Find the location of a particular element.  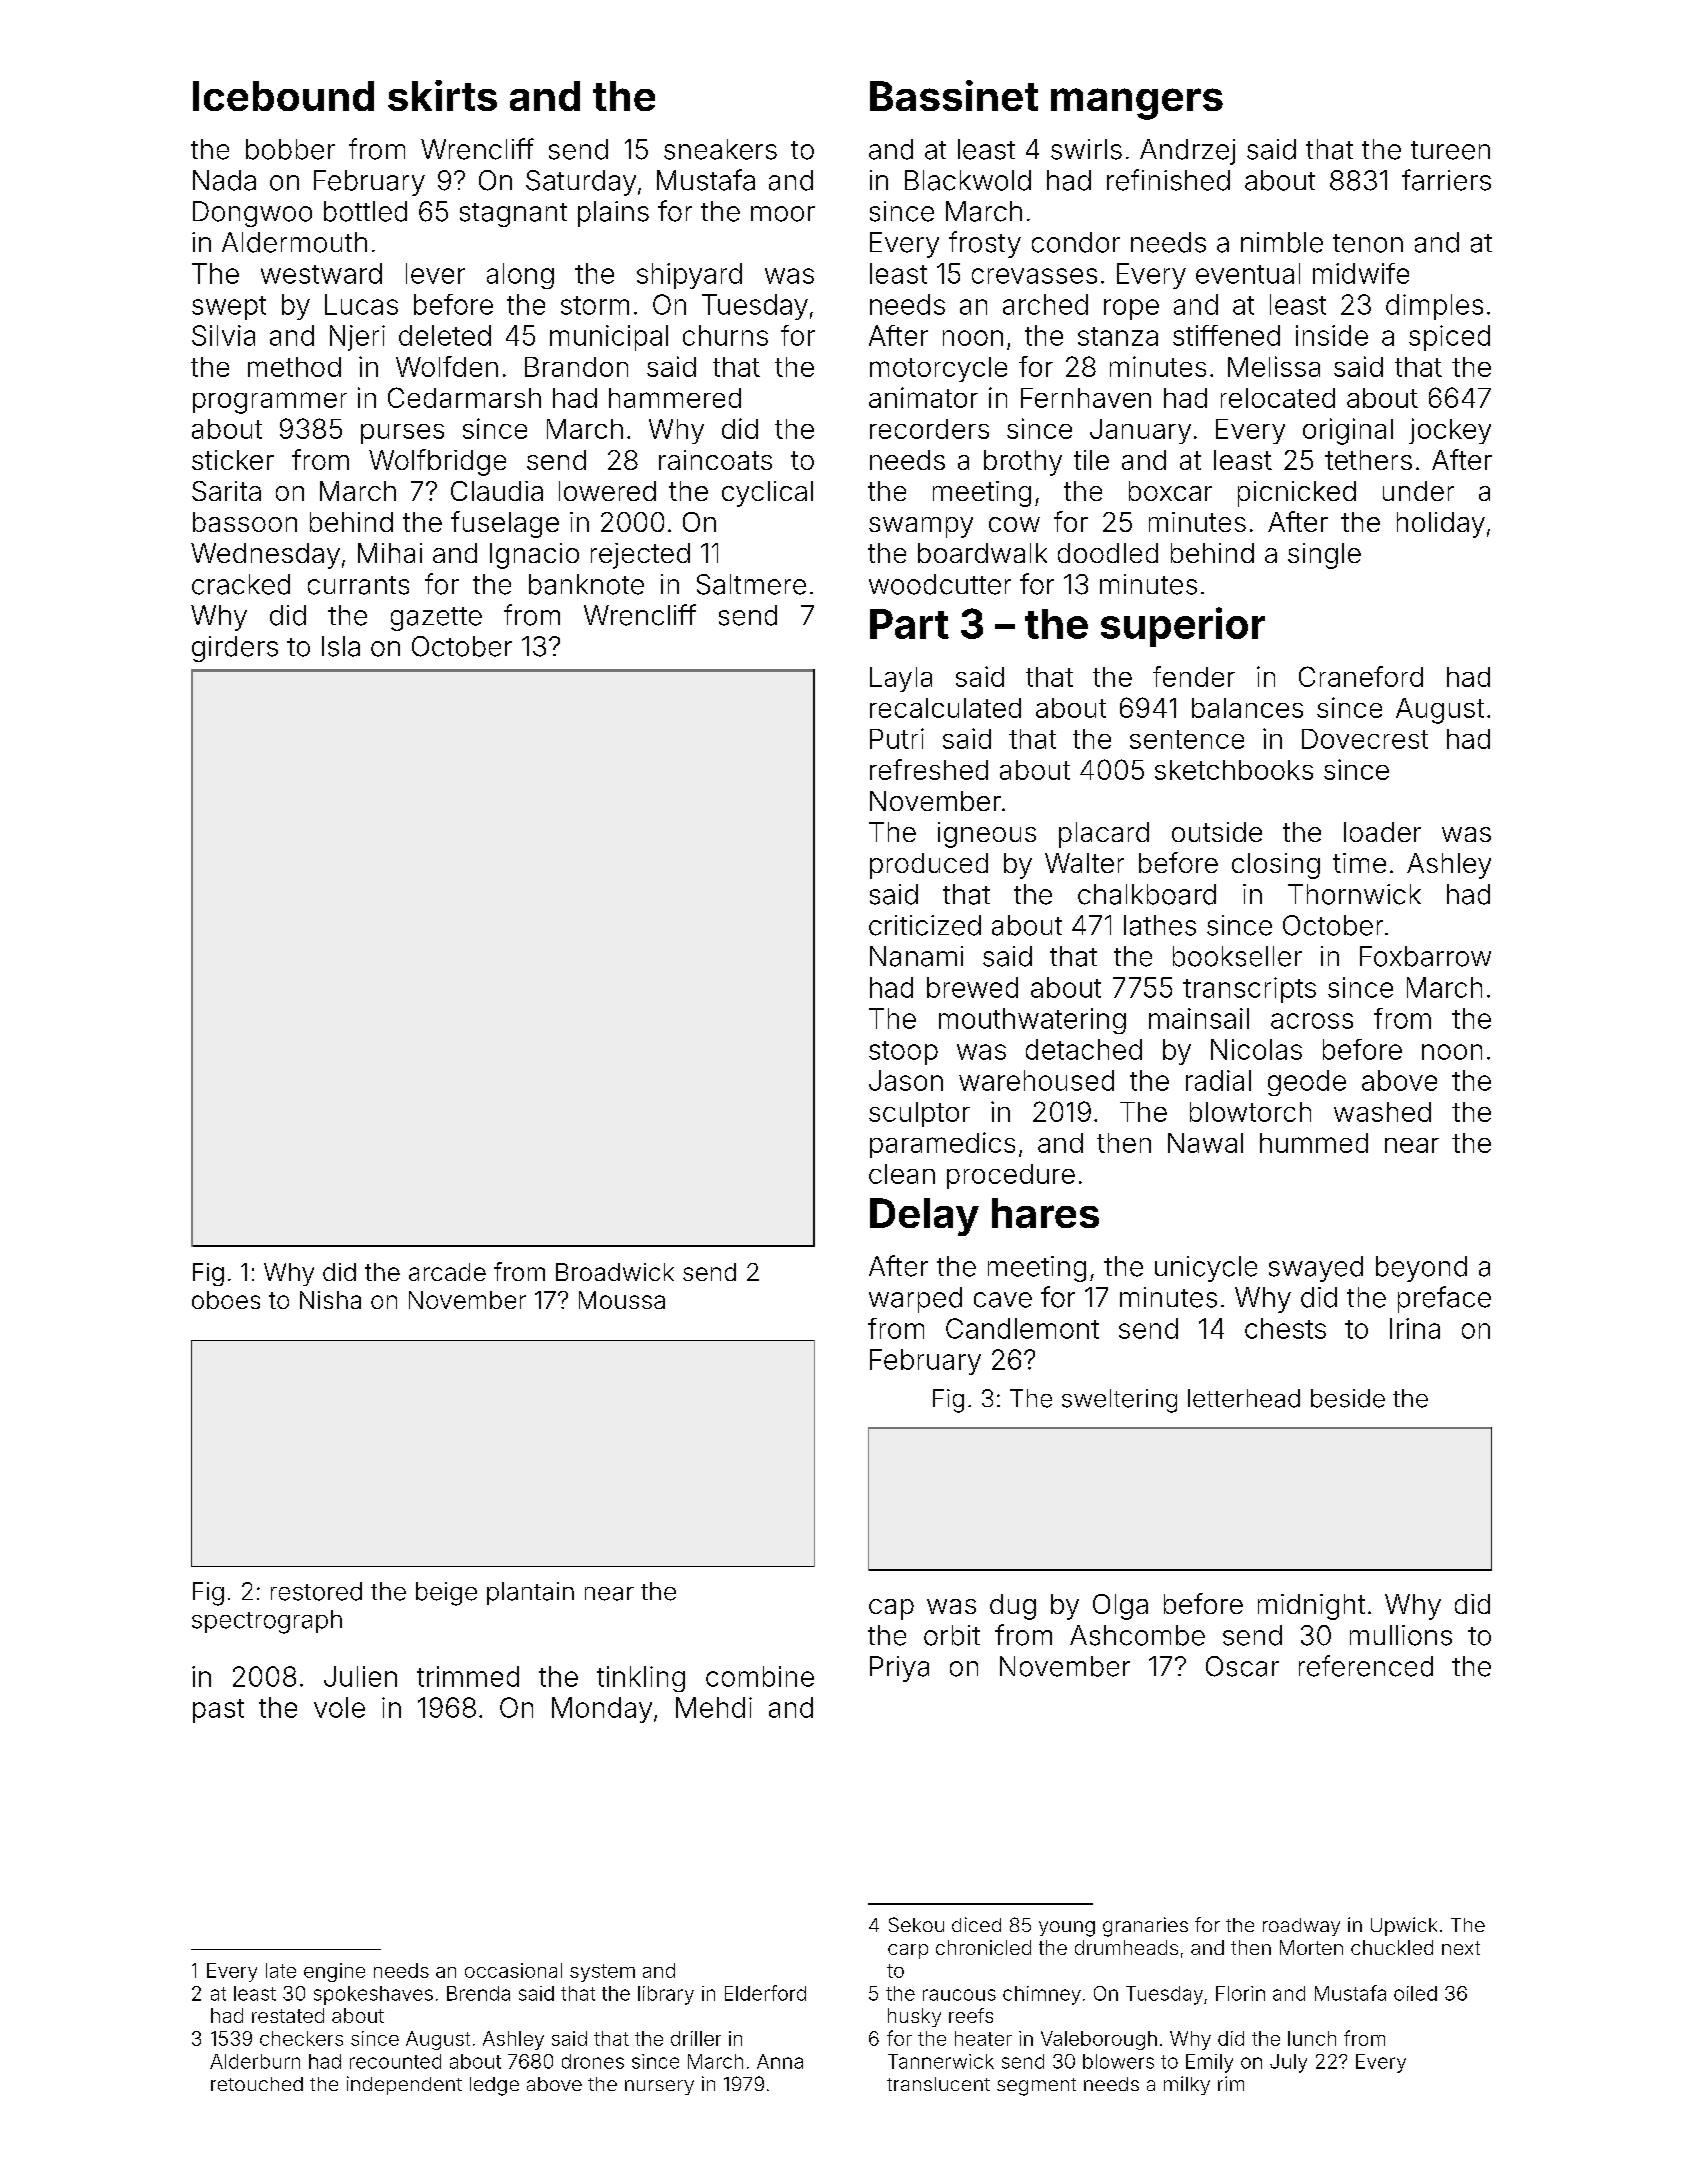

sneakers is located at coordinates (720, 149).
